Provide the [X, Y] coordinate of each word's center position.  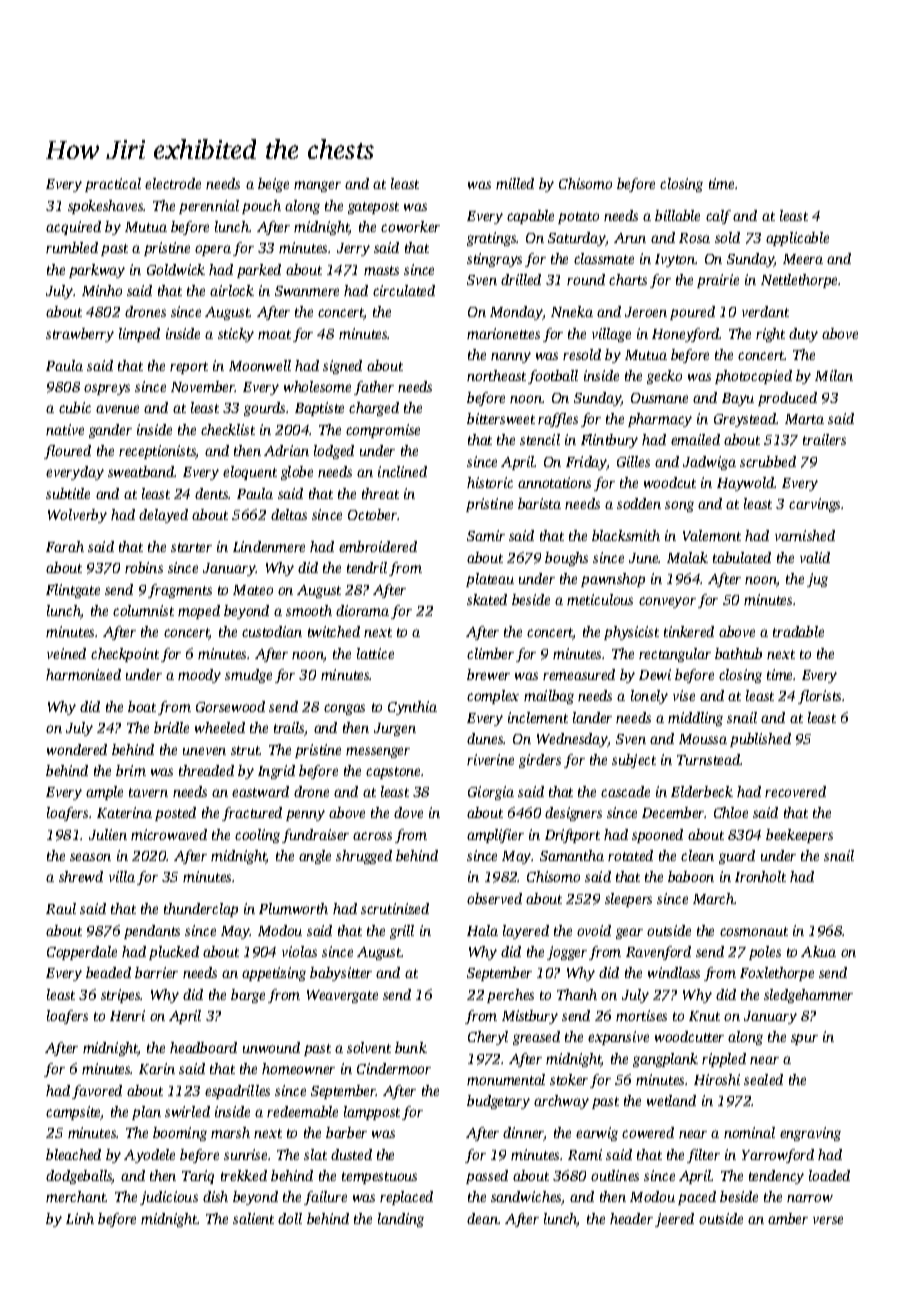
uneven [204, 751]
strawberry [80, 335]
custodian [272, 631]
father [374, 388]
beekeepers [799, 836]
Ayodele [149, 1156]
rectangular [675, 655]
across [372, 836]
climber [490, 653]
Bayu [738, 399]
